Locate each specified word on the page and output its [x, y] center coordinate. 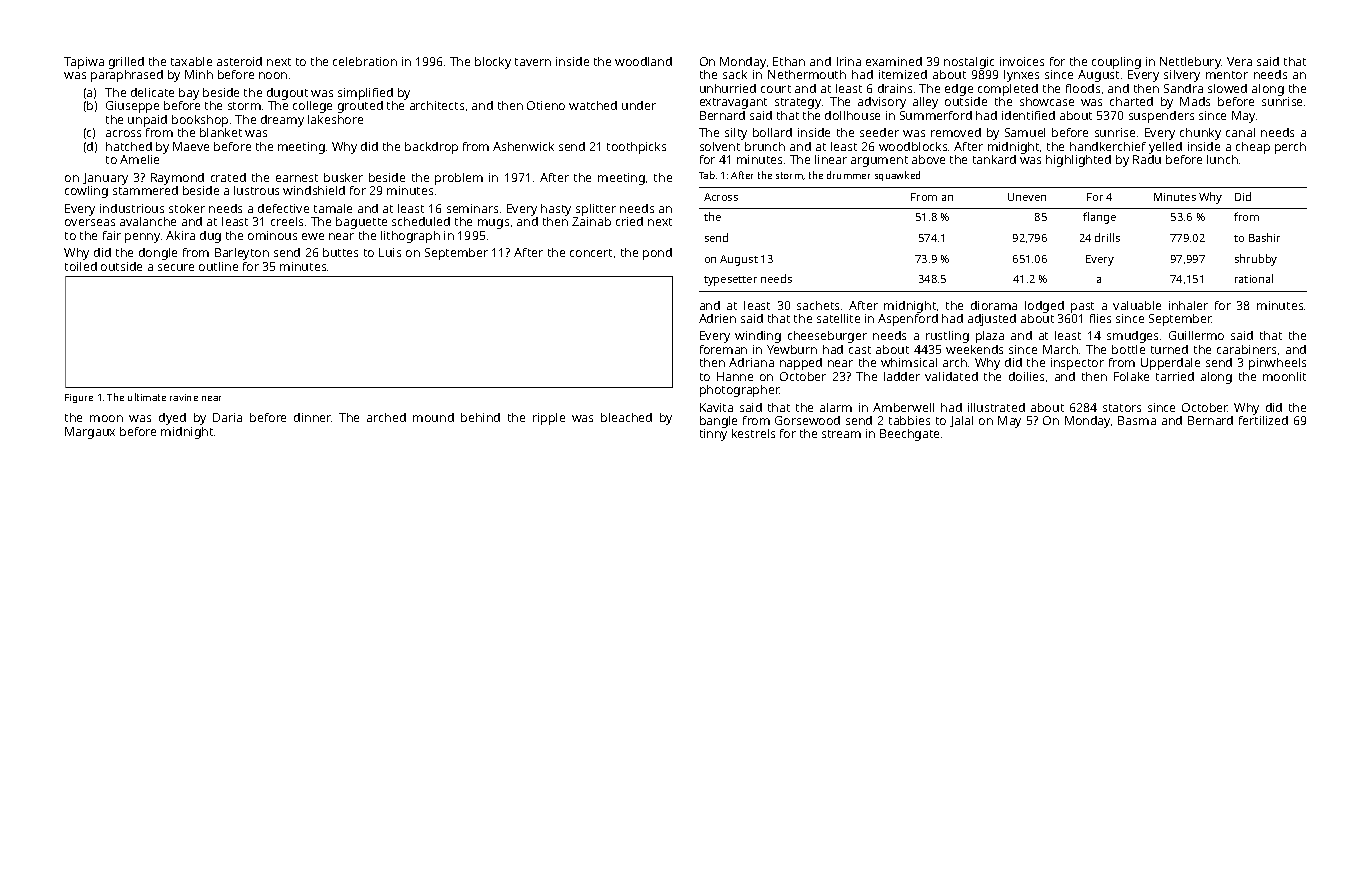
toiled [81, 266]
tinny [713, 435]
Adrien [717, 318]
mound [433, 417]
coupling [1116, 63]
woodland [643, 61]
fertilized [1263, 420]
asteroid [239, 61]
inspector [1077, 364]
